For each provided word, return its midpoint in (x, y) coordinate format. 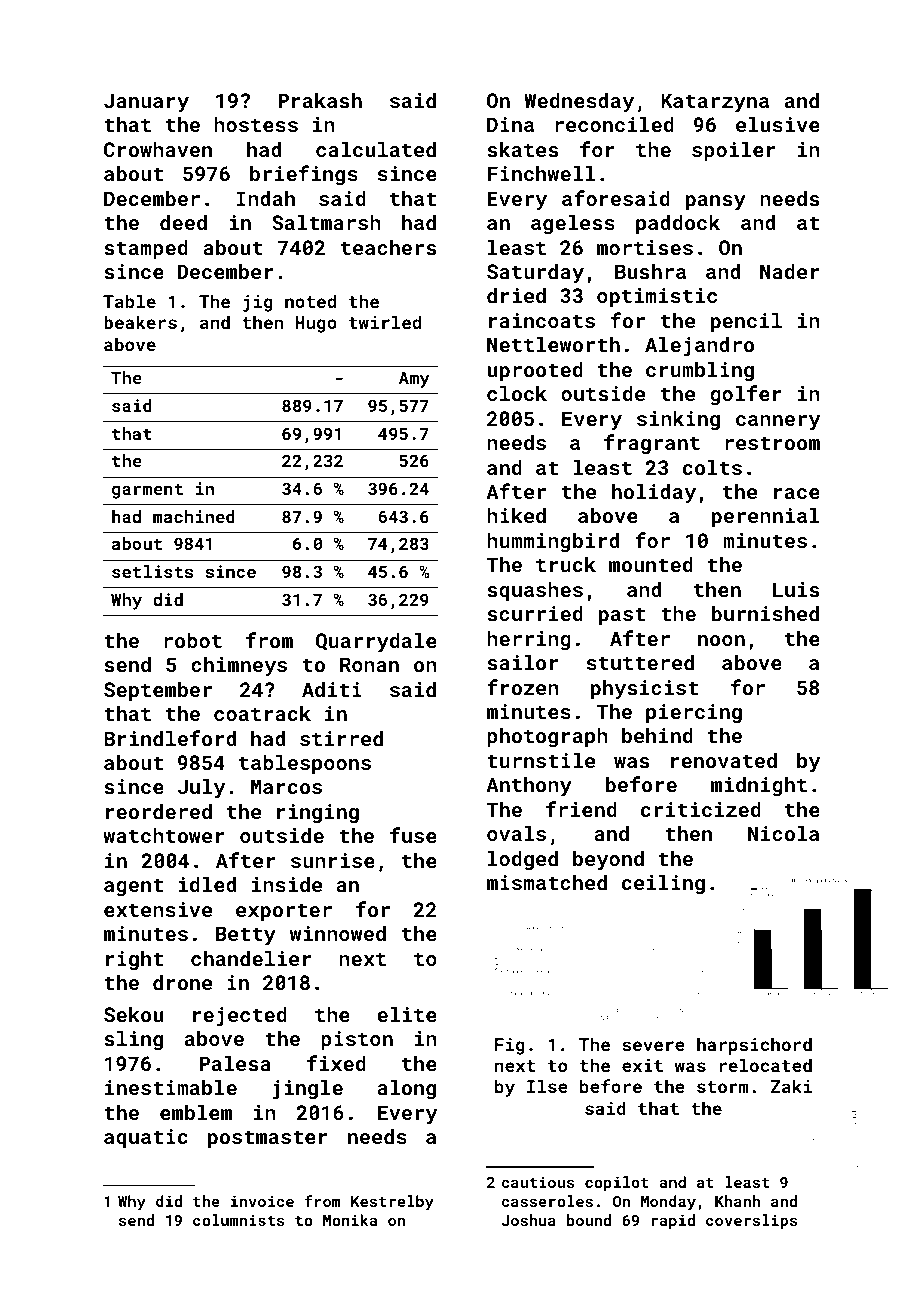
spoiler (734, 151)
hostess (256, 124)
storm (723, 1087)
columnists (239, 1220)
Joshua (529, 1220)
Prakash (320, 100)
